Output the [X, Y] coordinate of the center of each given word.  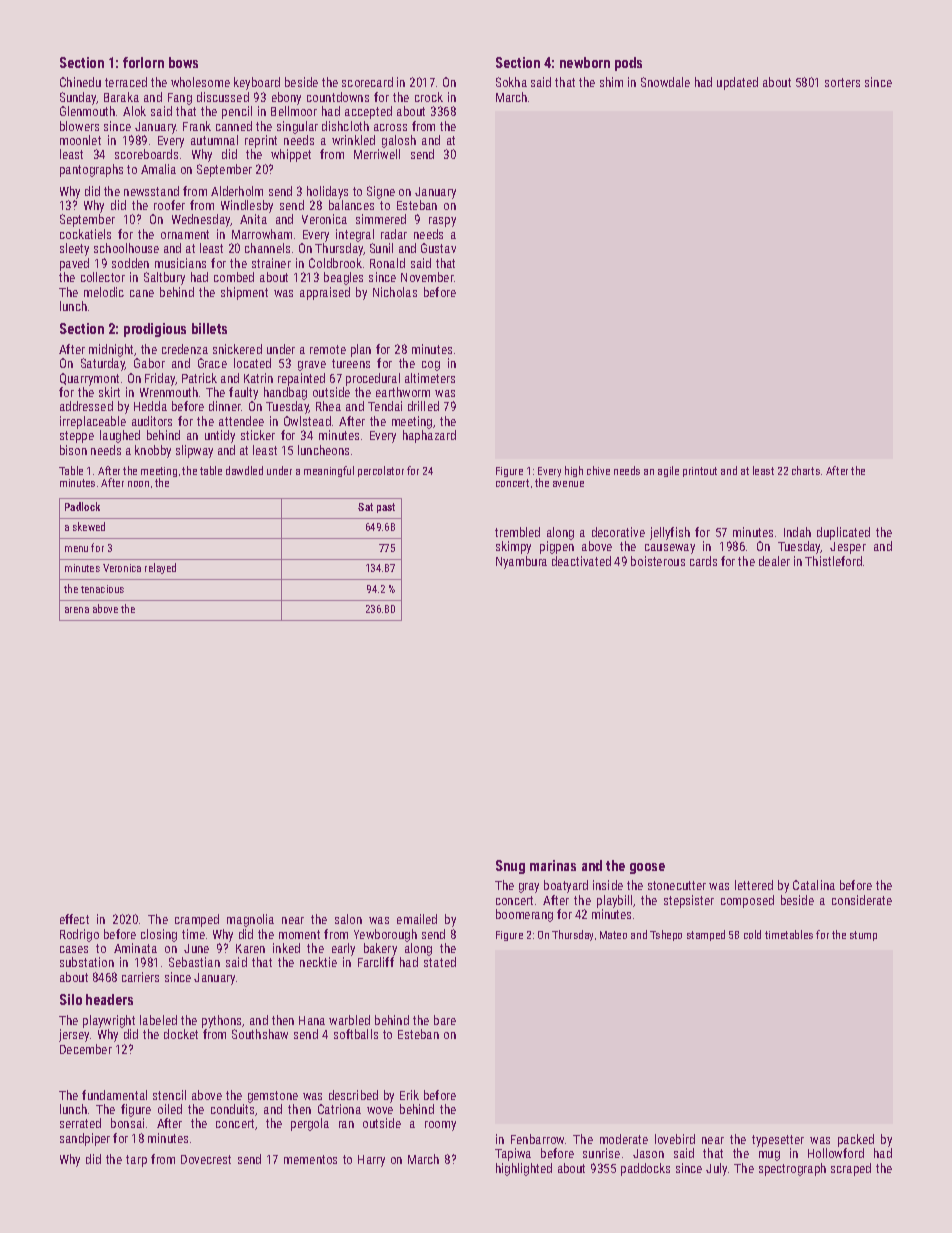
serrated [80, 1123]
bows [183, 62]
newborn [585, 62]
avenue [568, 484]
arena [77, 610]
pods [628, 64]
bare [445, 1020]
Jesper [848, 548]
